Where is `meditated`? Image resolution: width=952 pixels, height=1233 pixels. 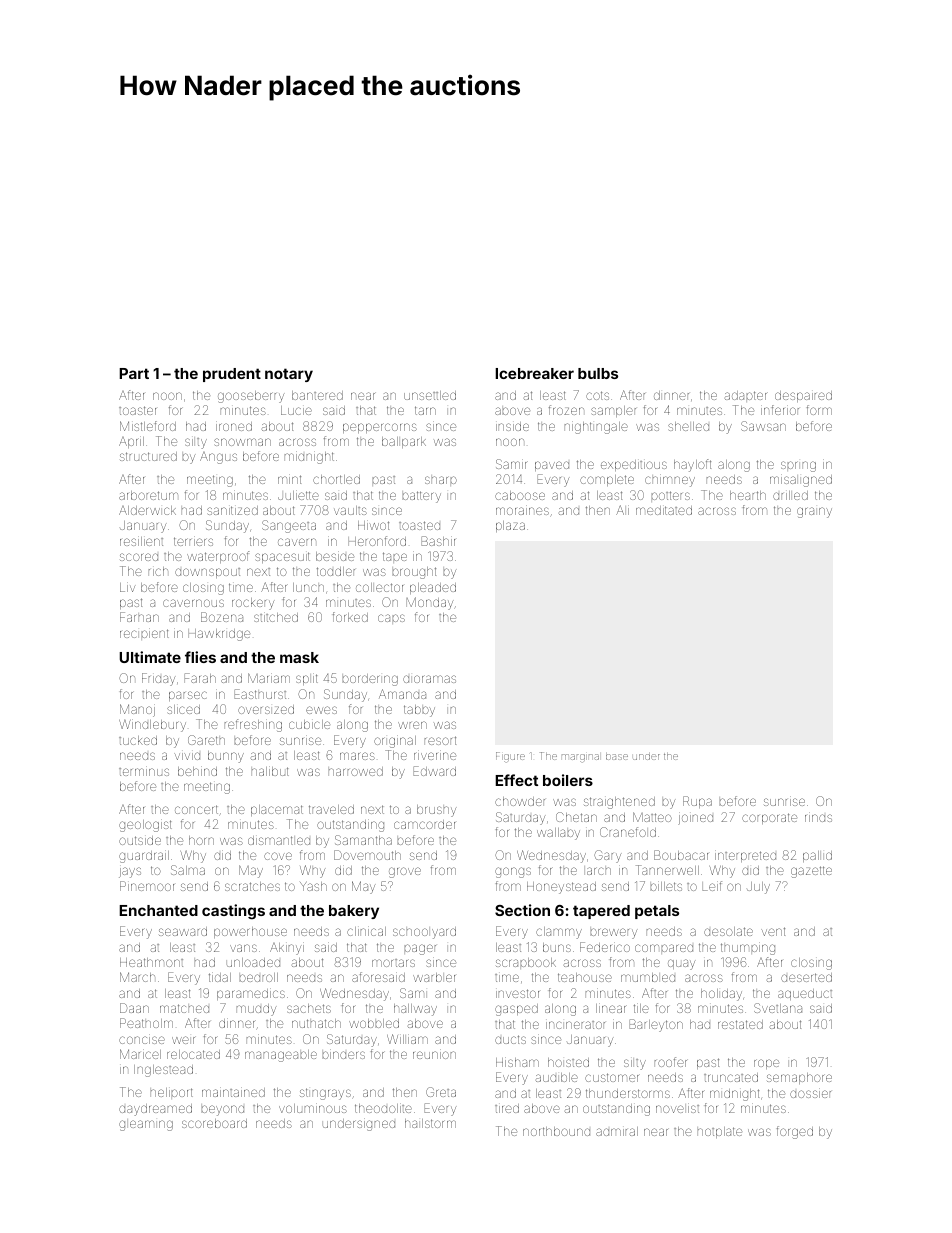 meditated is located at coordinates (664, 510).
